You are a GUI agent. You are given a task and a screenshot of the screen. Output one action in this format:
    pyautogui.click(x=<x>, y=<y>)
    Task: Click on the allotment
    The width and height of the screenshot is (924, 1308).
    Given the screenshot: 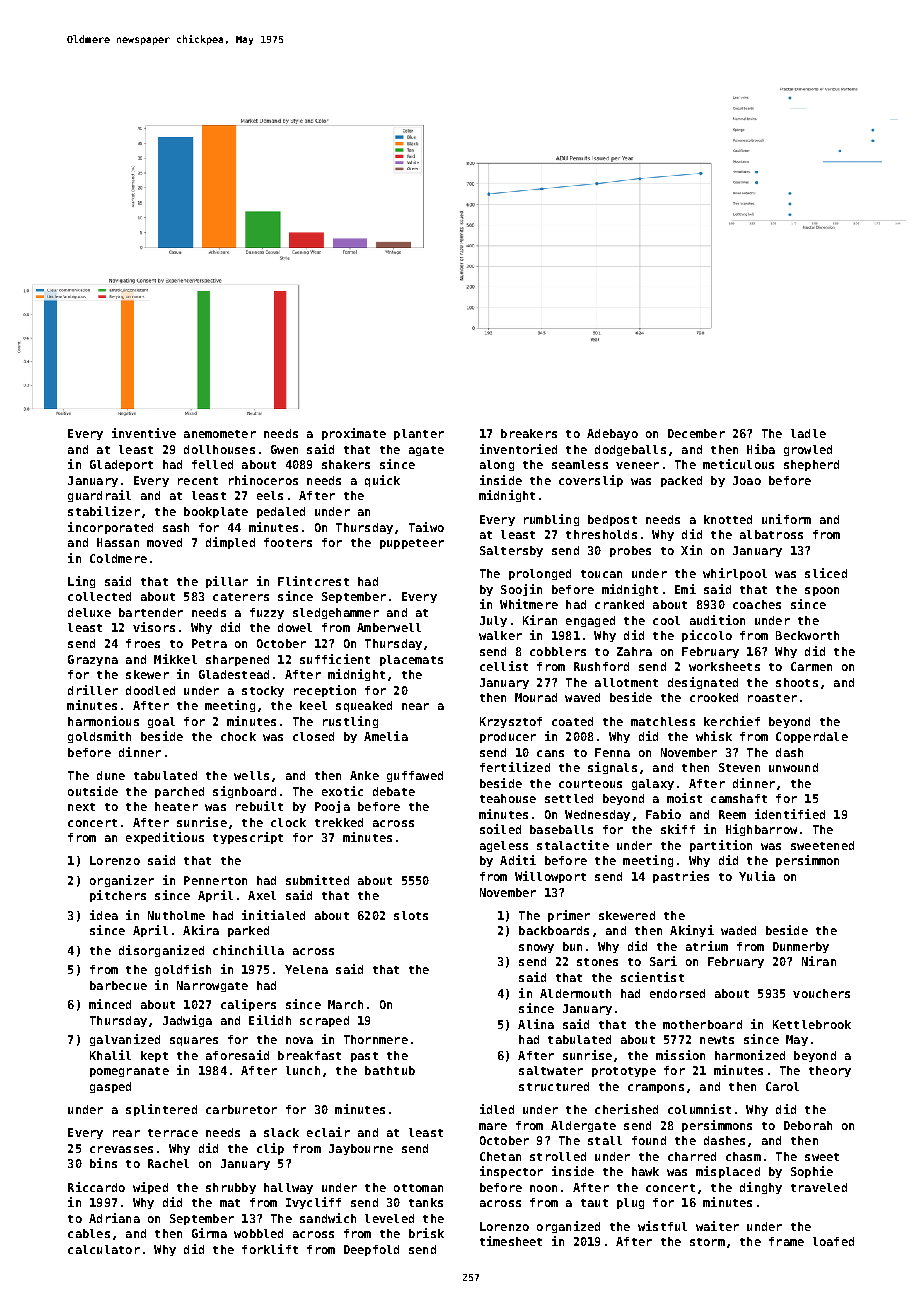 What is the action you would take?
    pyautogui.click(x=626, y=682)
